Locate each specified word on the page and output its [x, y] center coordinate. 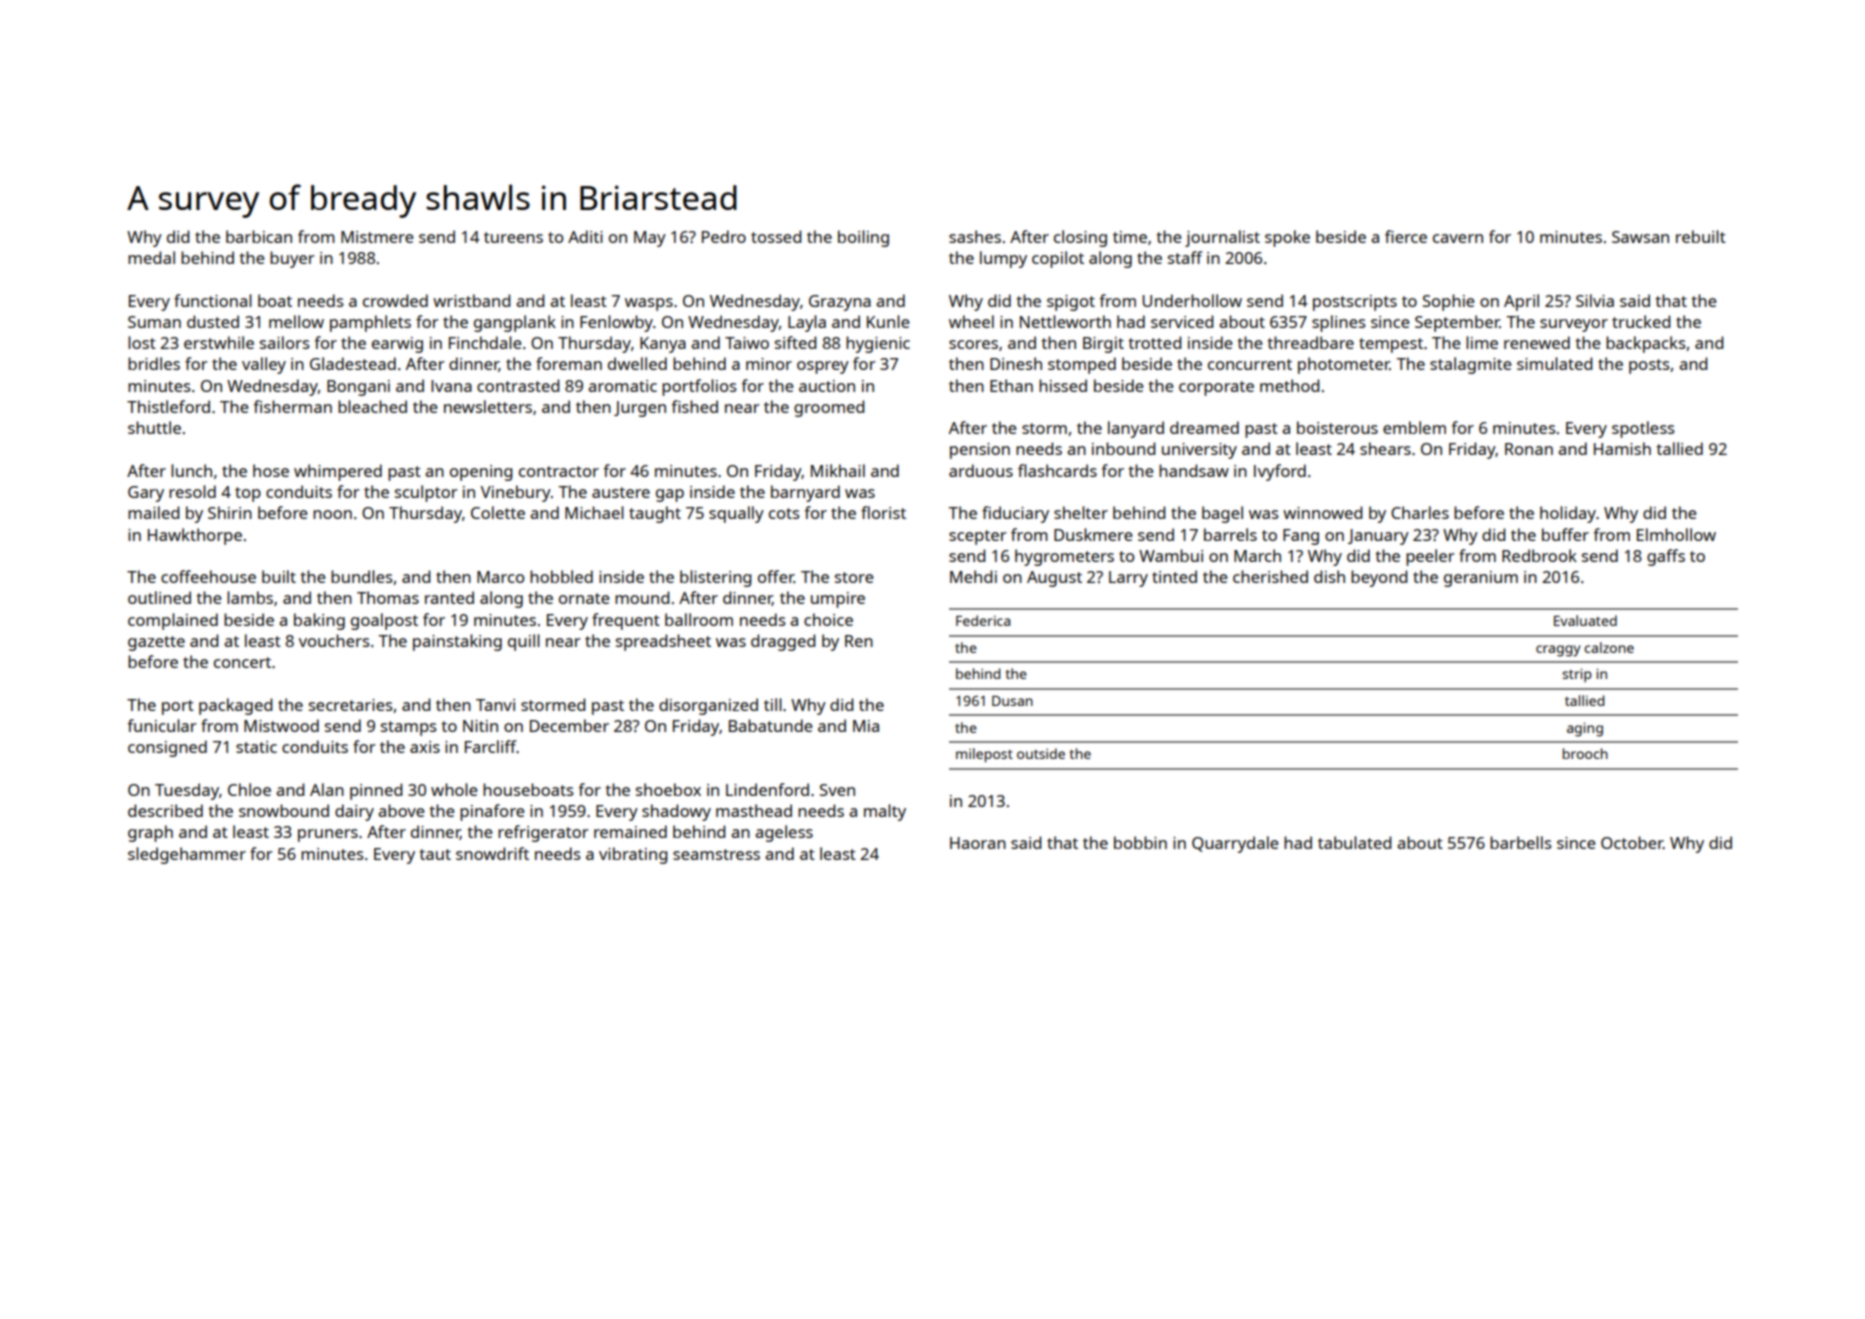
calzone [1609, 647]
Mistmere [377, 237]
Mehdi [973, 576]
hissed [1063, 385]
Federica [983, 620]
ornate [584, 598]
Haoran [978, 843]
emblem [1414, 427]
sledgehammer [187, 855]
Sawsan [1640, 237]
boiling [863, 238]
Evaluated [1585, 620]
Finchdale [485, 342]
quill [524, 642]
